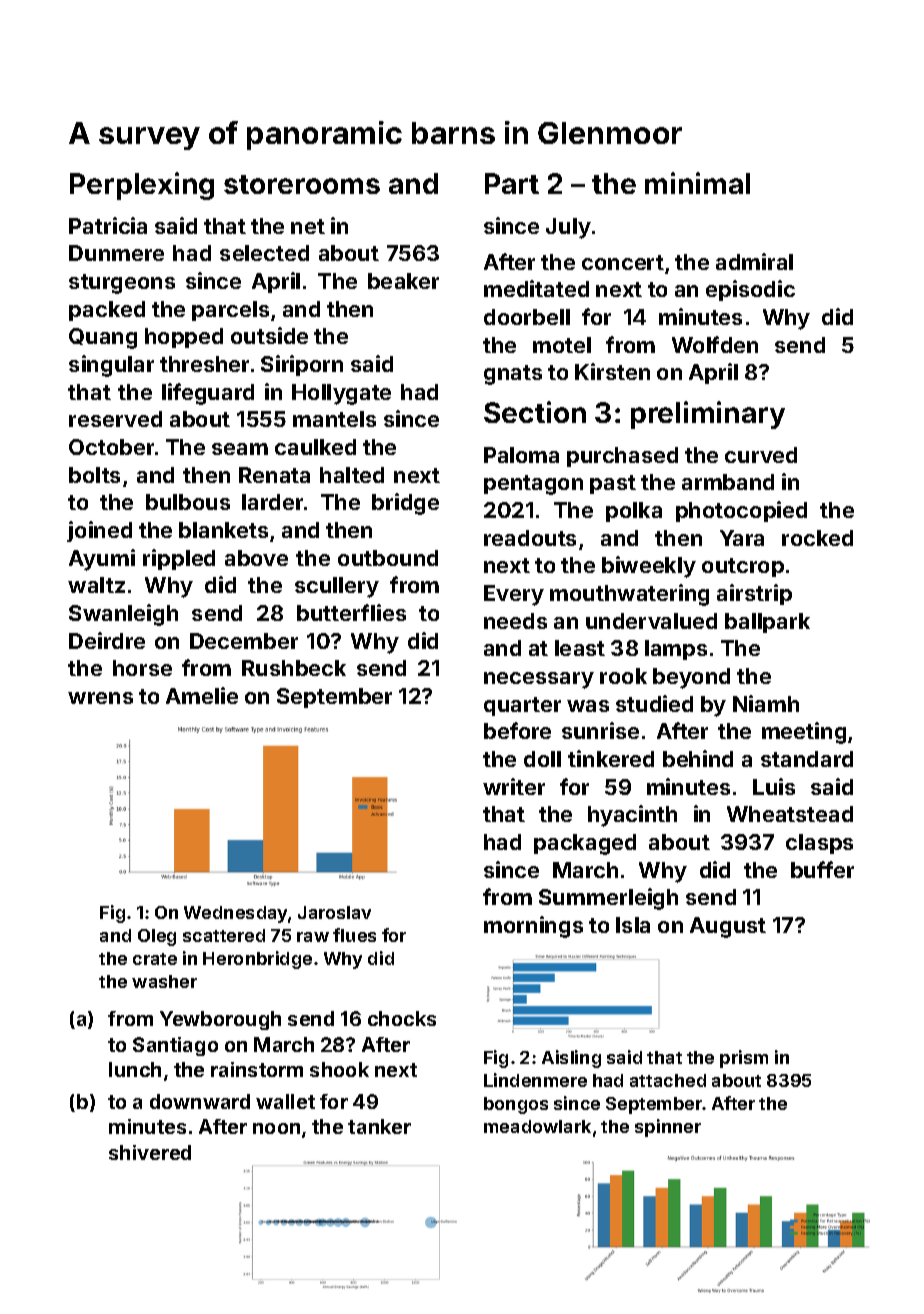 The image size is (924, 1314). What do you see at coordinates (150, 1152) in the page?
I see `shivered` at bounding box center [150, 1152].
